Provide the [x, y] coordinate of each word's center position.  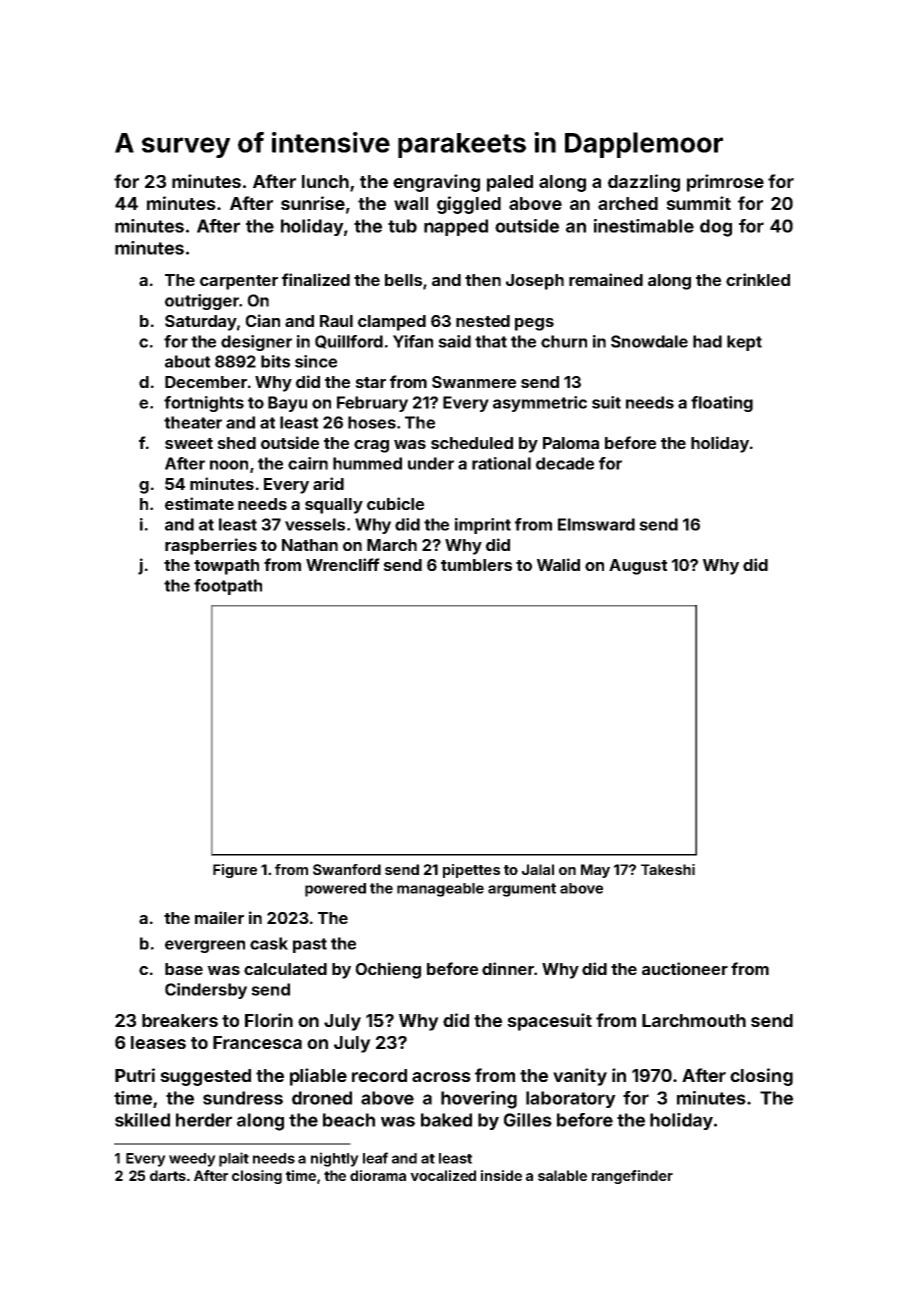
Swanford [347, 869]
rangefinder [632, 1177]
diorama [378, 1175]
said [454, 341]
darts [168, 1175]
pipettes [471, 871]
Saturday [201, 323]
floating [722, 404]
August [638, 567]
